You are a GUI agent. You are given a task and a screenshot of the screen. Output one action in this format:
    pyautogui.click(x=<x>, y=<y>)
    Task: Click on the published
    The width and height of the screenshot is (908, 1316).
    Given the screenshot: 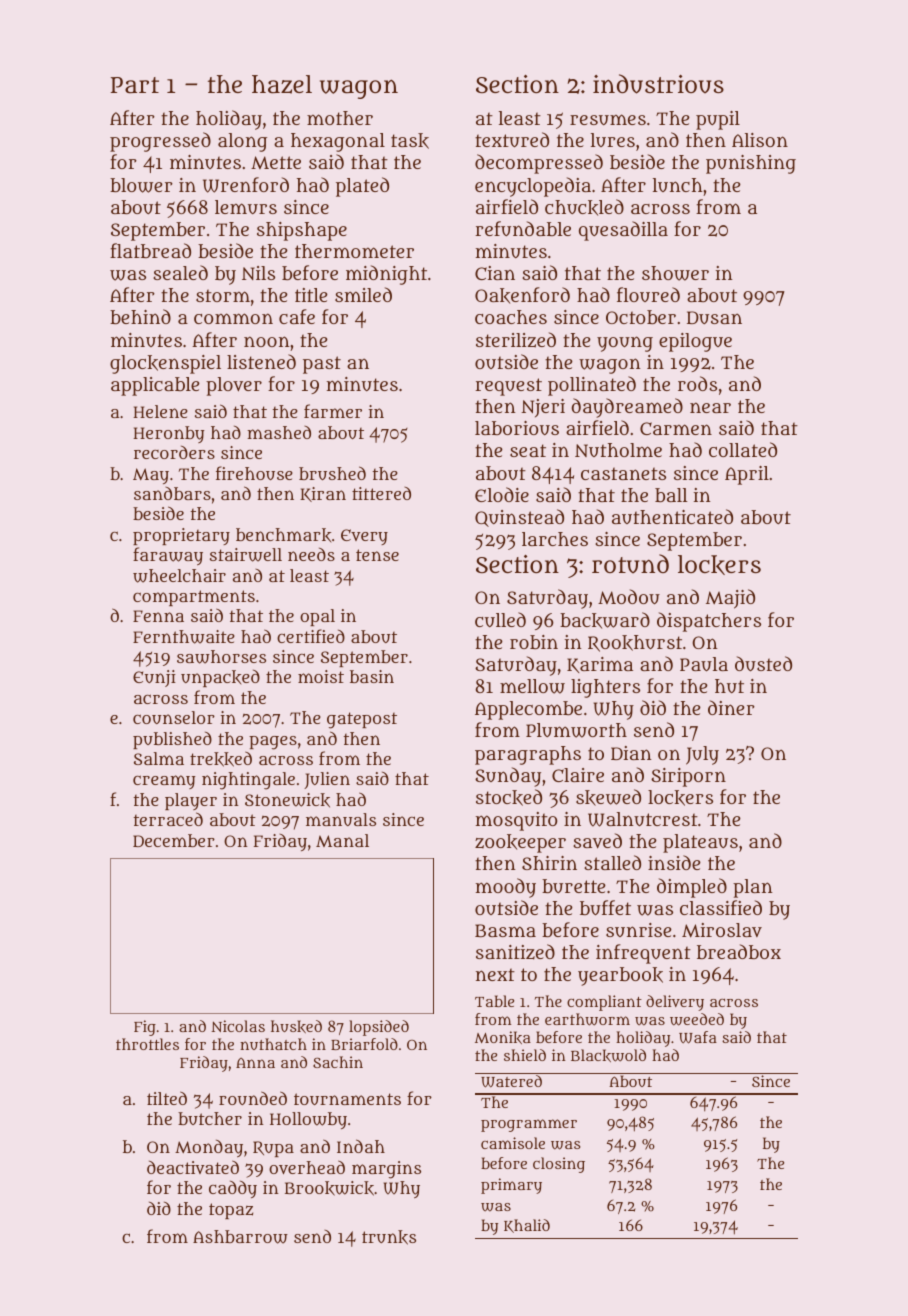 What is the action you would take?
    pyautogui.click(x=172, y=740)
